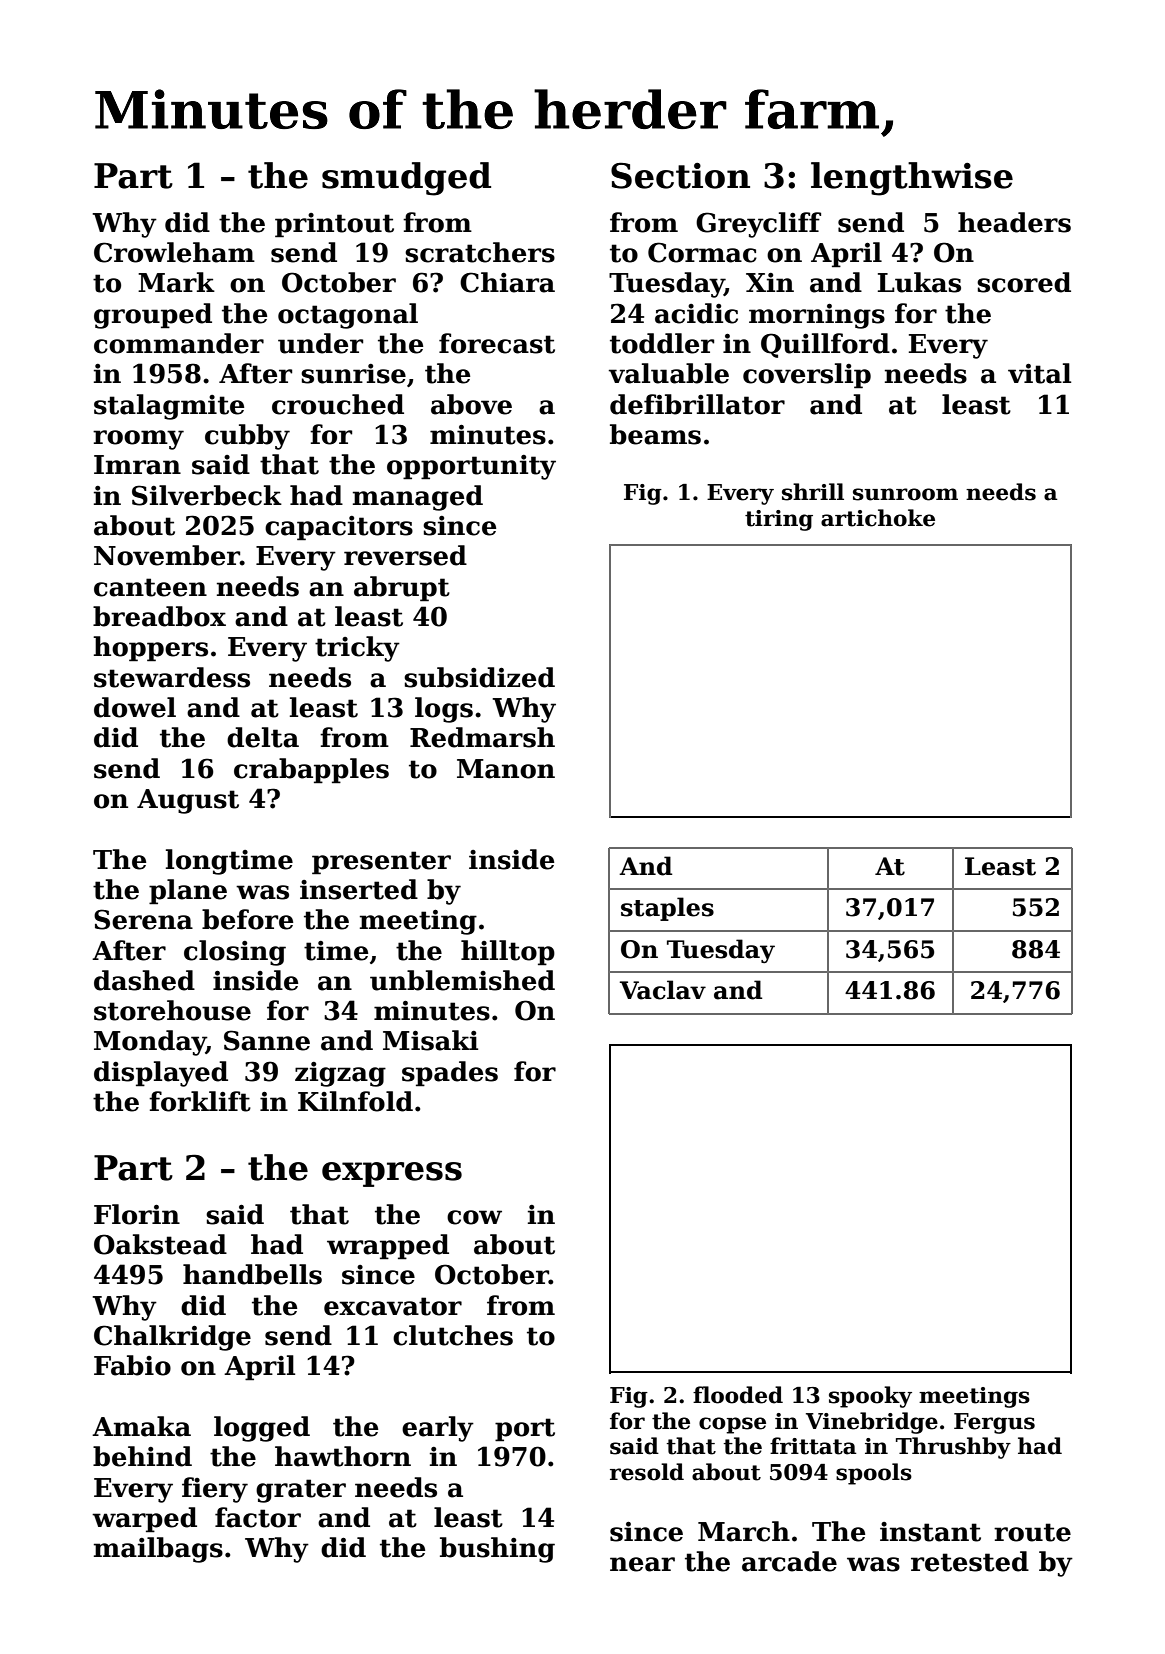 The image size is (1165, 1654). Describe the element at coordinates (680, 175) in the screenshot. I see `Section` at that location.
